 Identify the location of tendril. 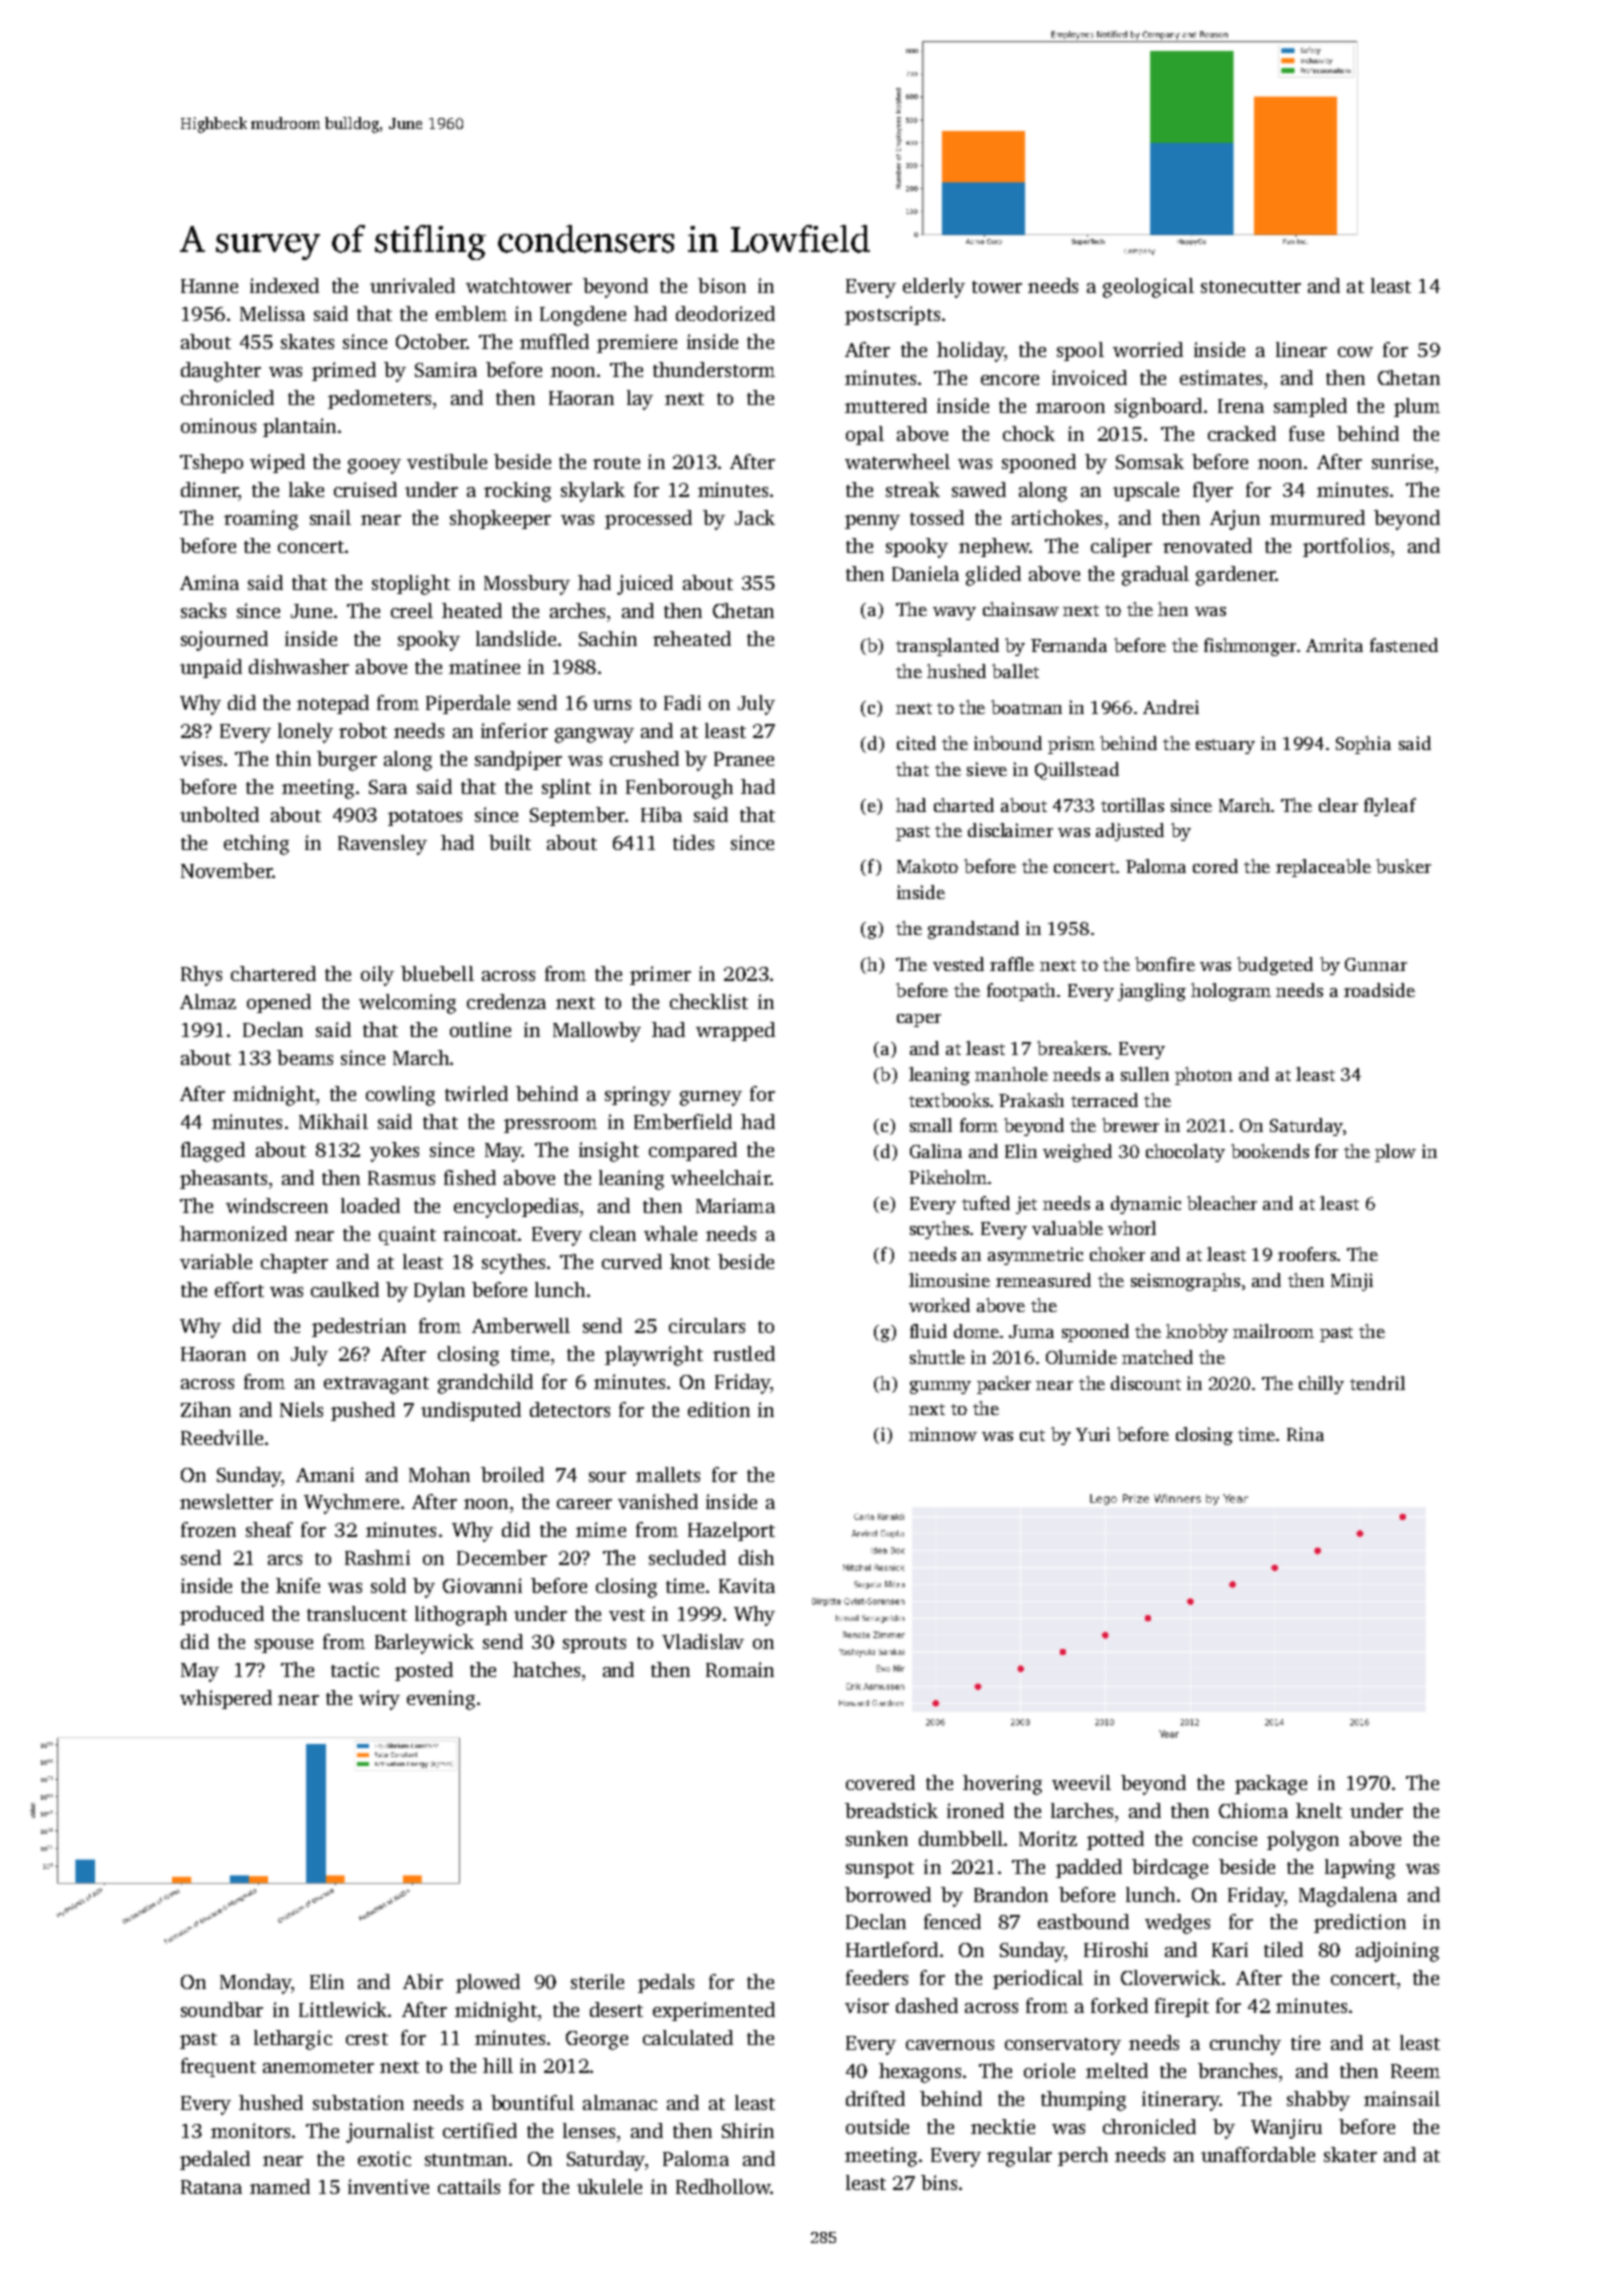
(1377, 1383).
